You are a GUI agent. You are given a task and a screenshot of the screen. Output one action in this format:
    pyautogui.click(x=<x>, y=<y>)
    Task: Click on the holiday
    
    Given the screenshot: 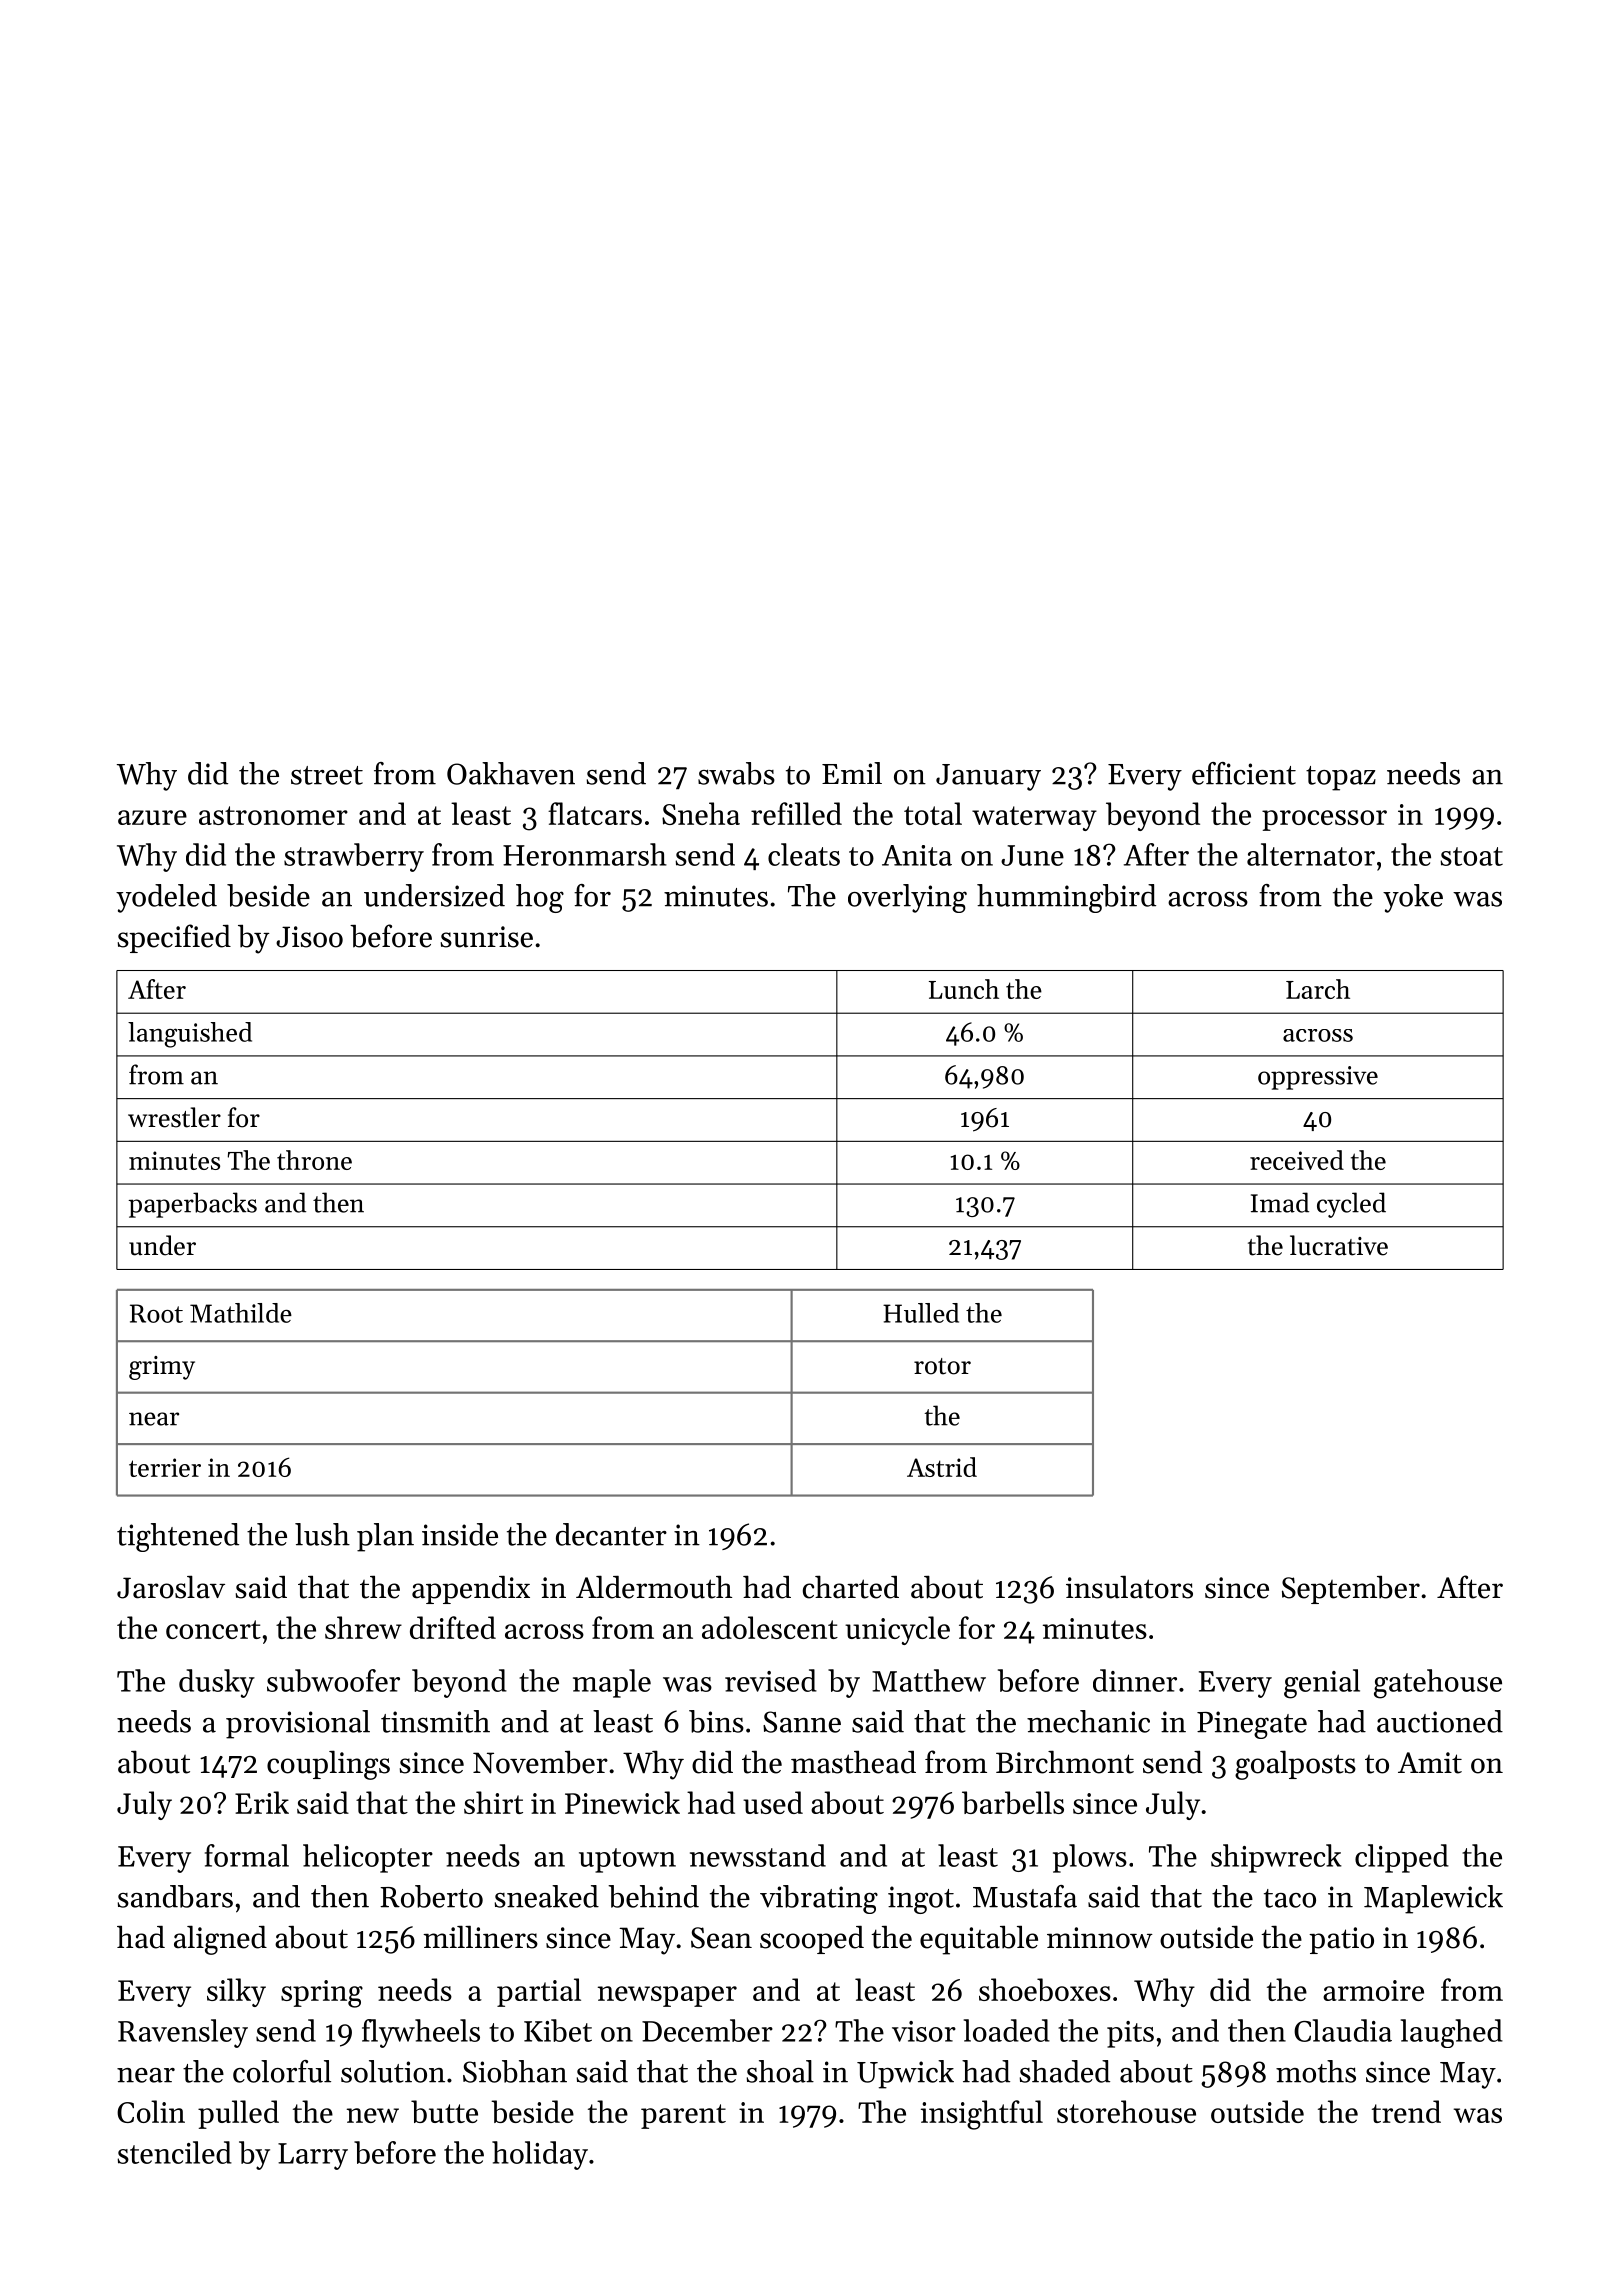 What is the action you would take?
    pyautogui.click(x=540, y=2155)
